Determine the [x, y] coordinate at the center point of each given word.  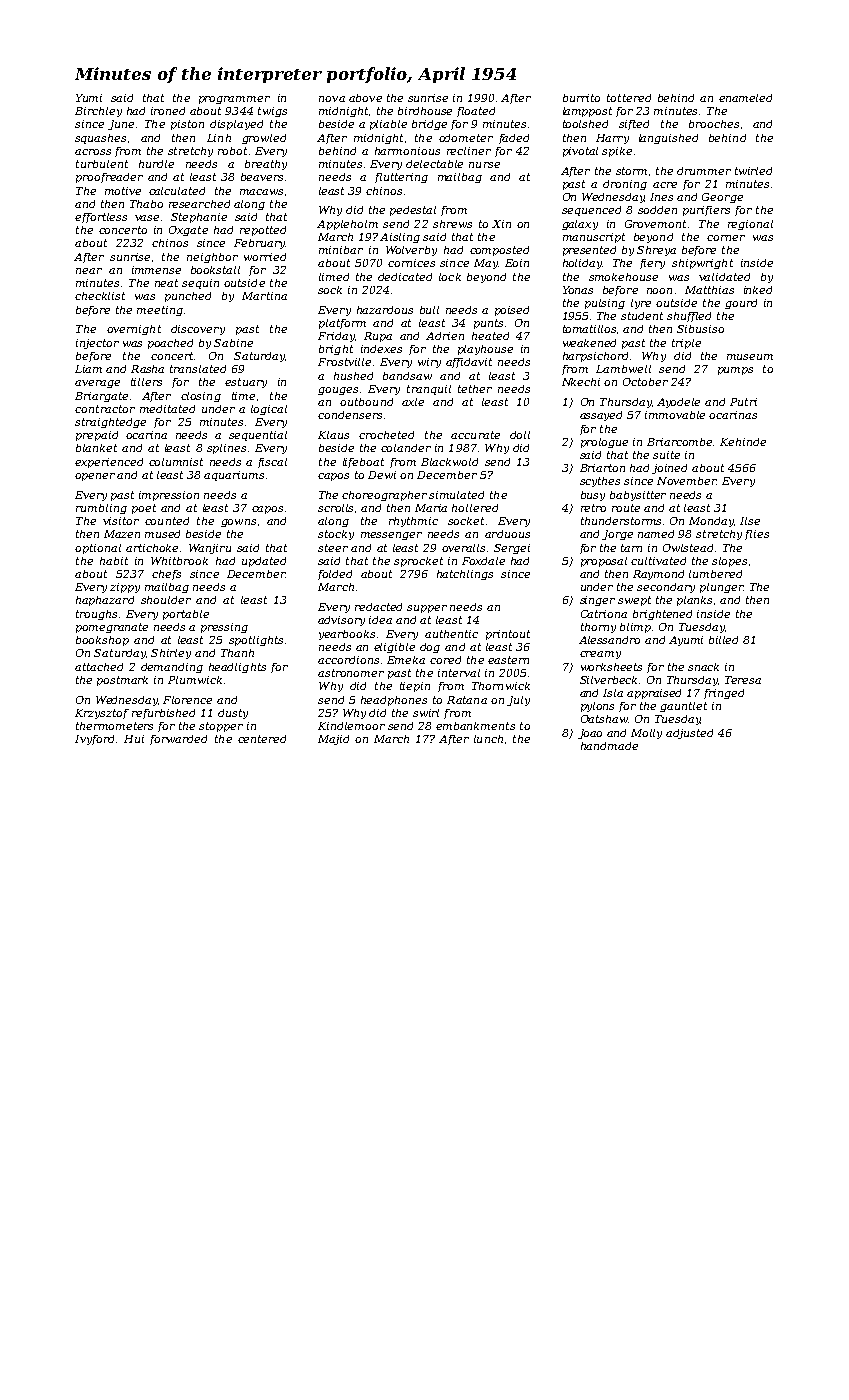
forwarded [178, 740]
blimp [635, 628]
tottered [629, 98]
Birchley [98, 112]
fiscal [272, 463]
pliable [388, 125]
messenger [391, 536]
